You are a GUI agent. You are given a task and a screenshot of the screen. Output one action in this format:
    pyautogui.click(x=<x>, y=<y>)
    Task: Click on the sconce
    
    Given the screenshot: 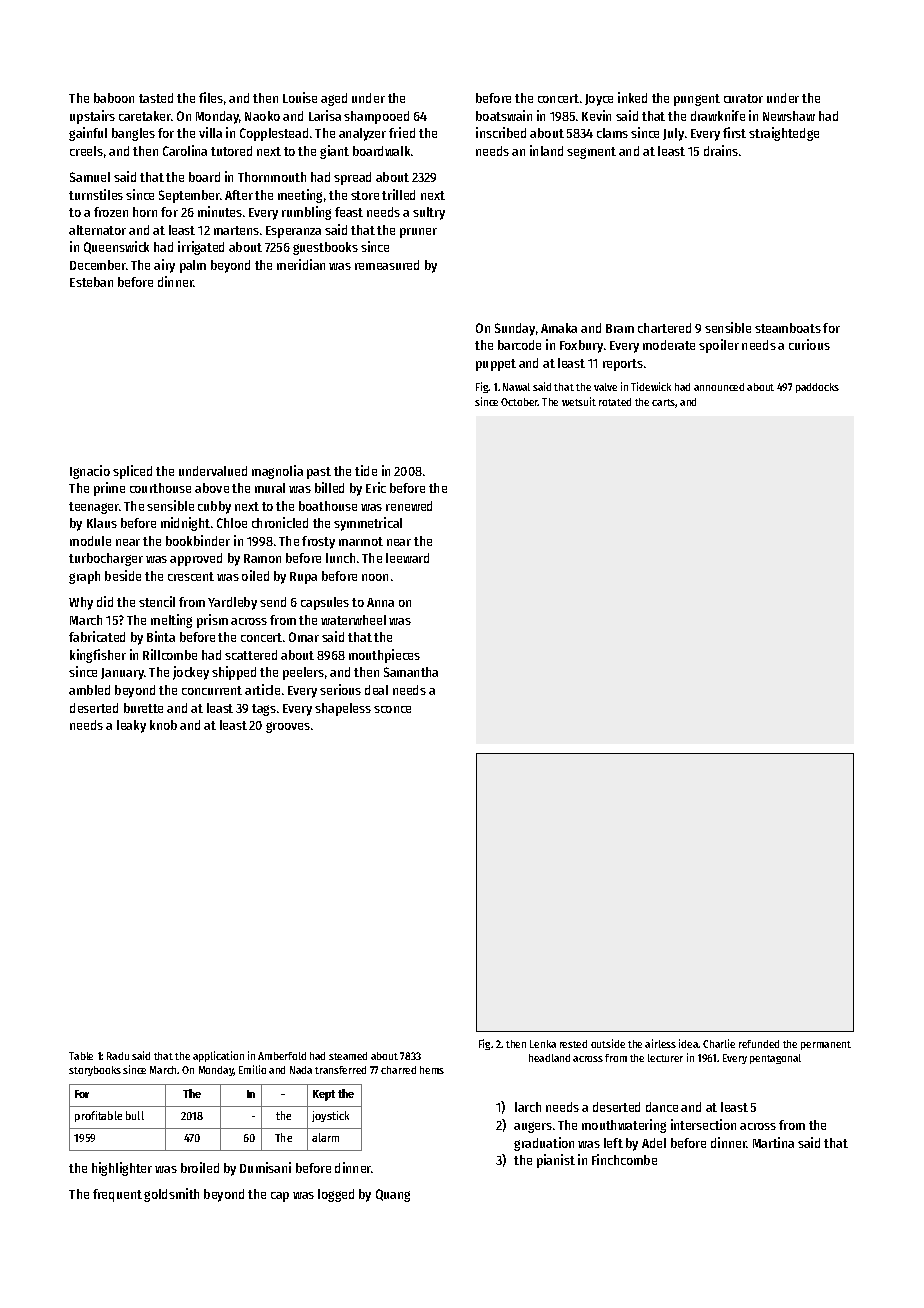 What is the action you would take?
    pyautogui.click(x=392, y=709)
